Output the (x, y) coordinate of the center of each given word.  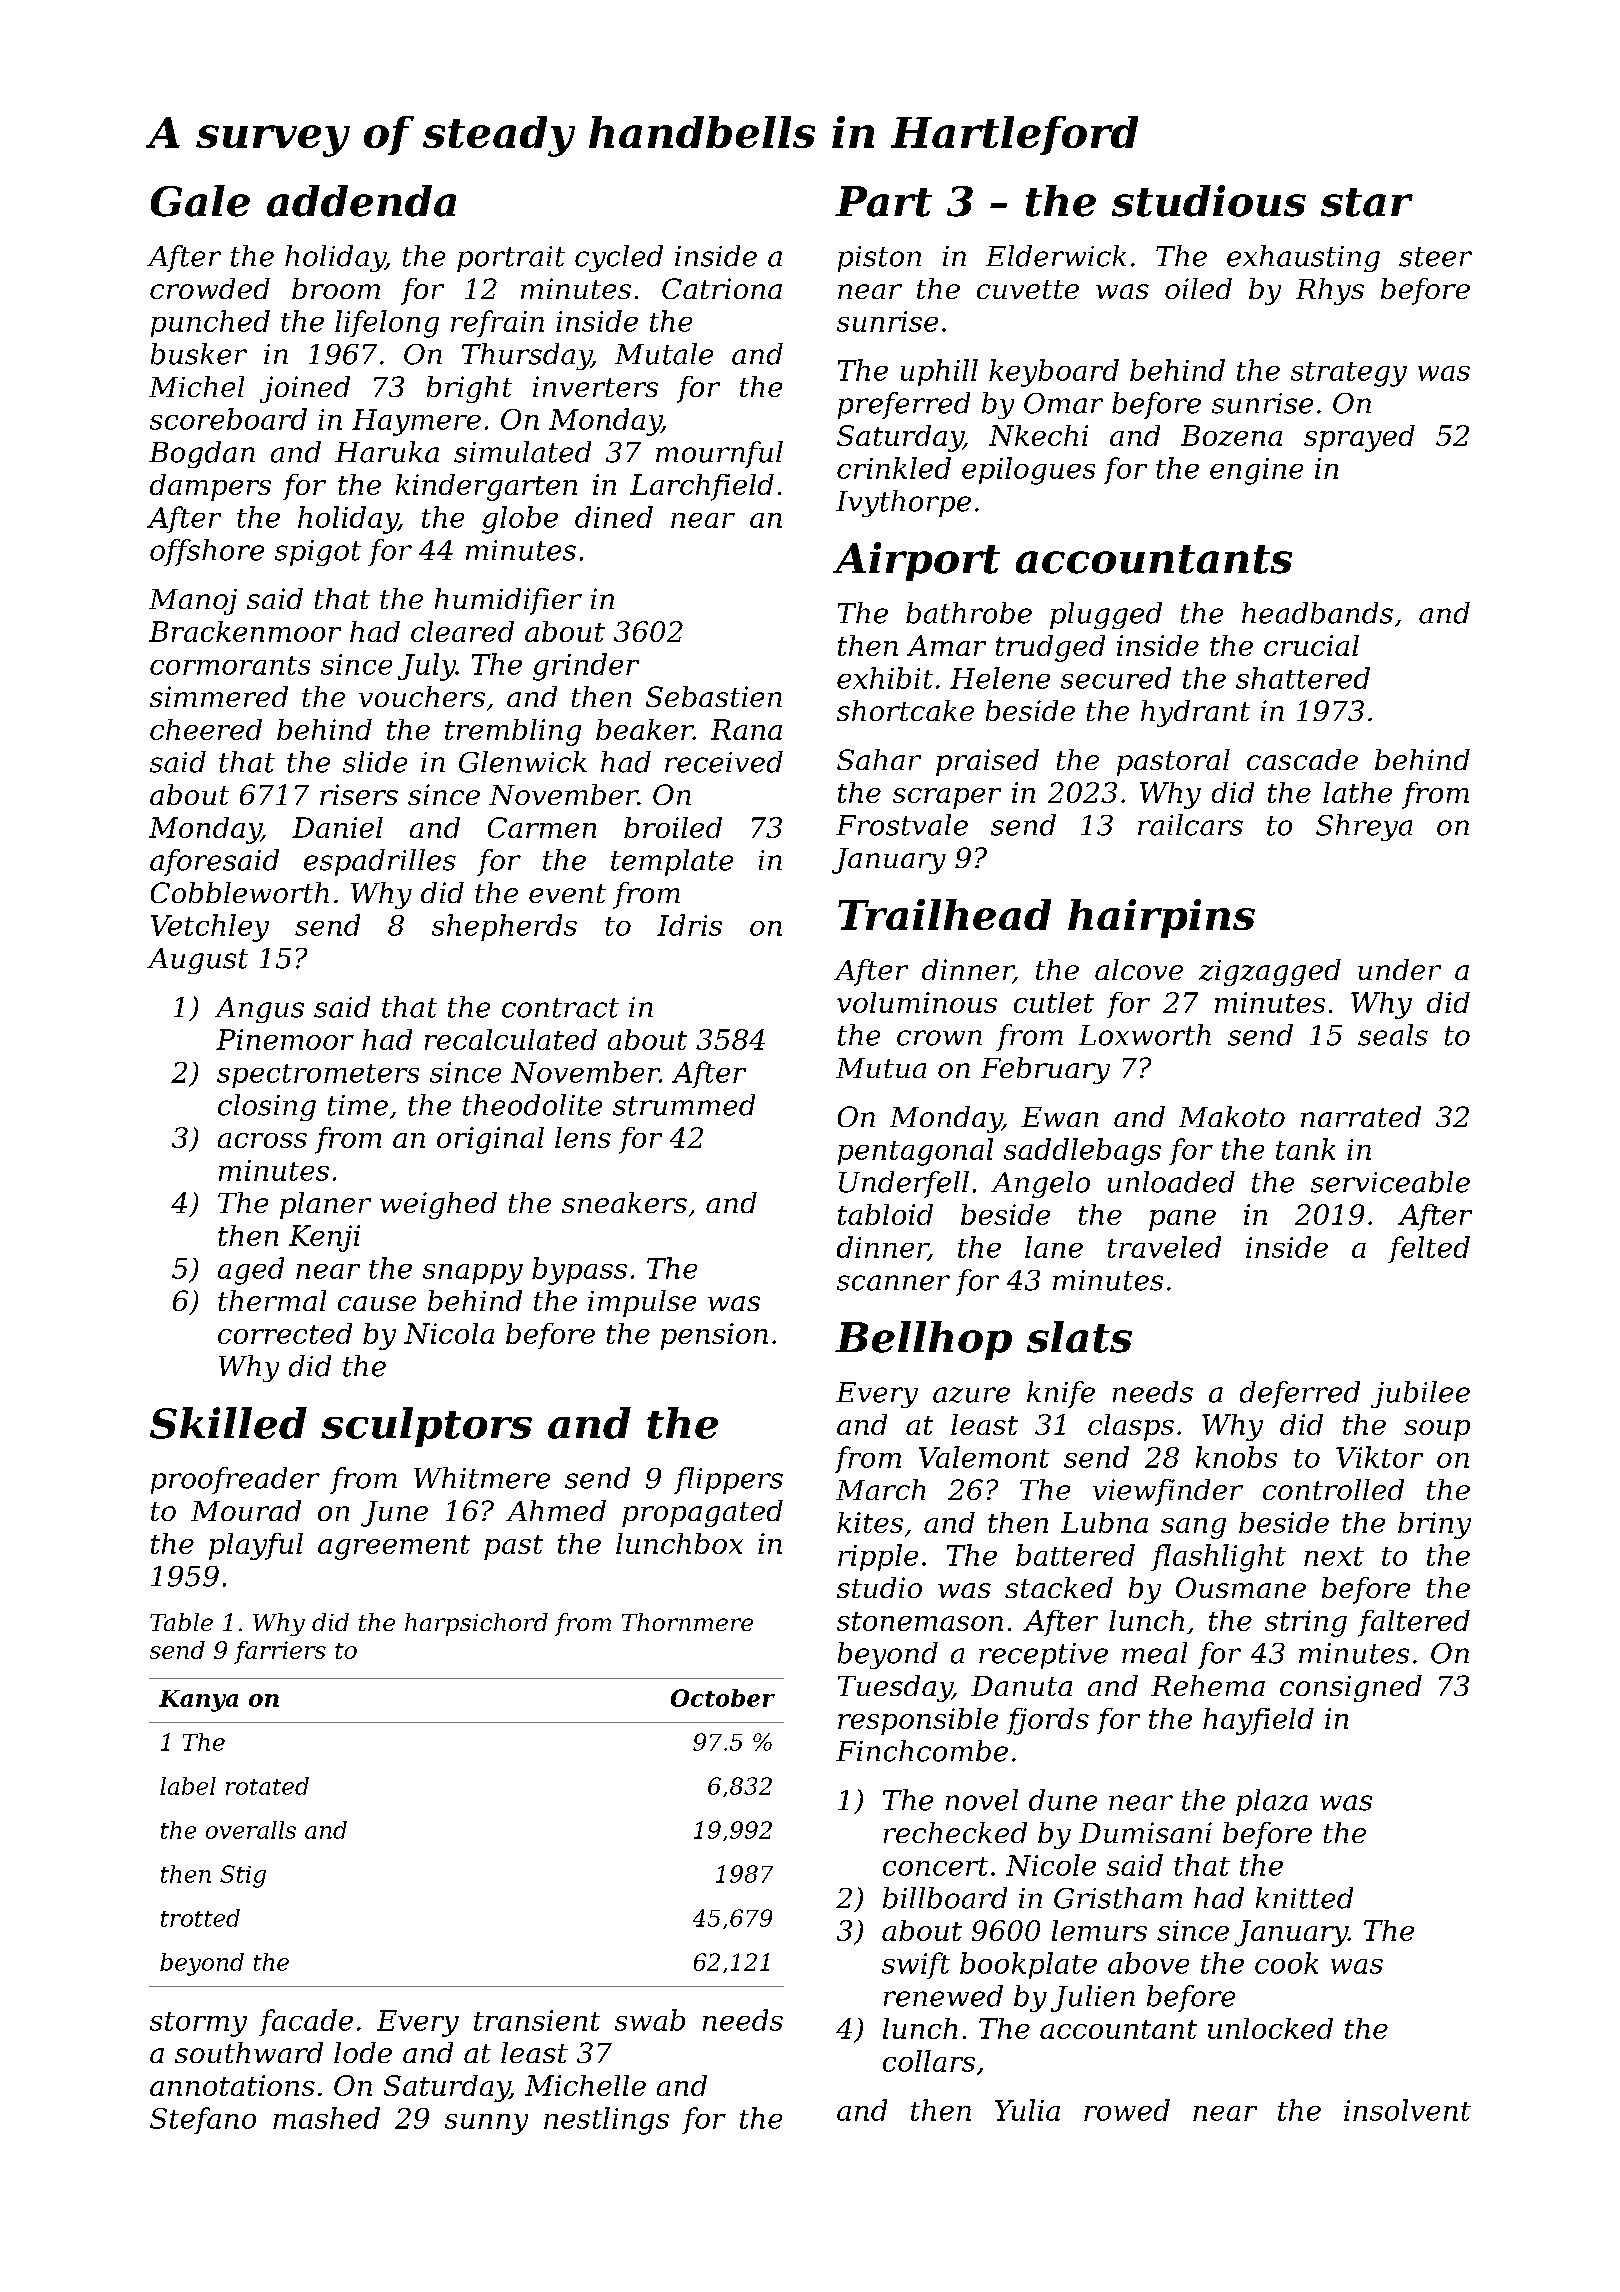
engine (1256, 471)
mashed (326, 2118)
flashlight (1218, 1558)
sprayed (1359, 438)
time (358, 1105)
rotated (267, 1786)
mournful (719, 454)
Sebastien (714, 696)
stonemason (920, 1621)
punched (210, 323)
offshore (207, 552)
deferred (1300, 1394)
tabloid (885, 1214)
